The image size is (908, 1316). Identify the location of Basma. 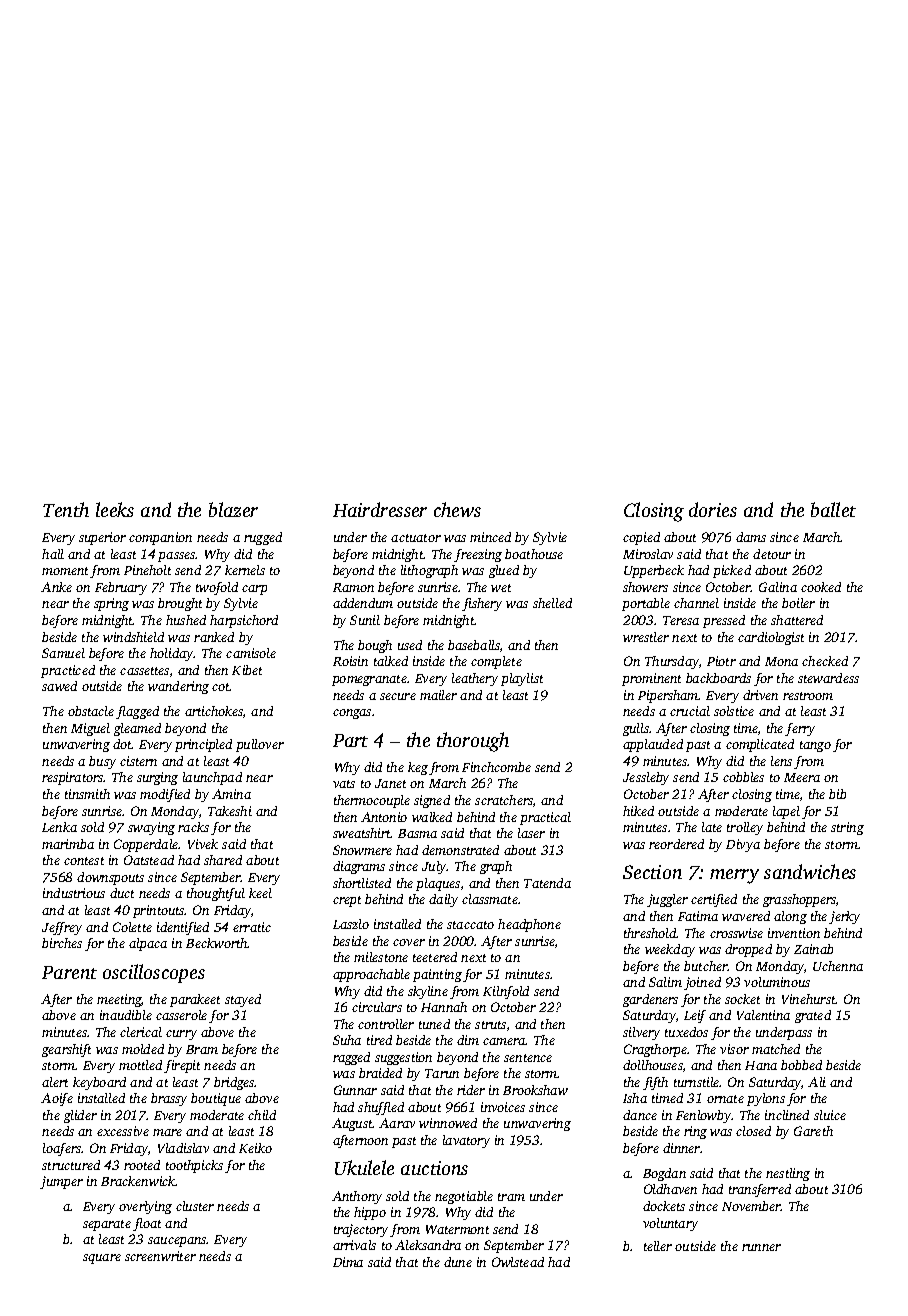
(417, 833).
